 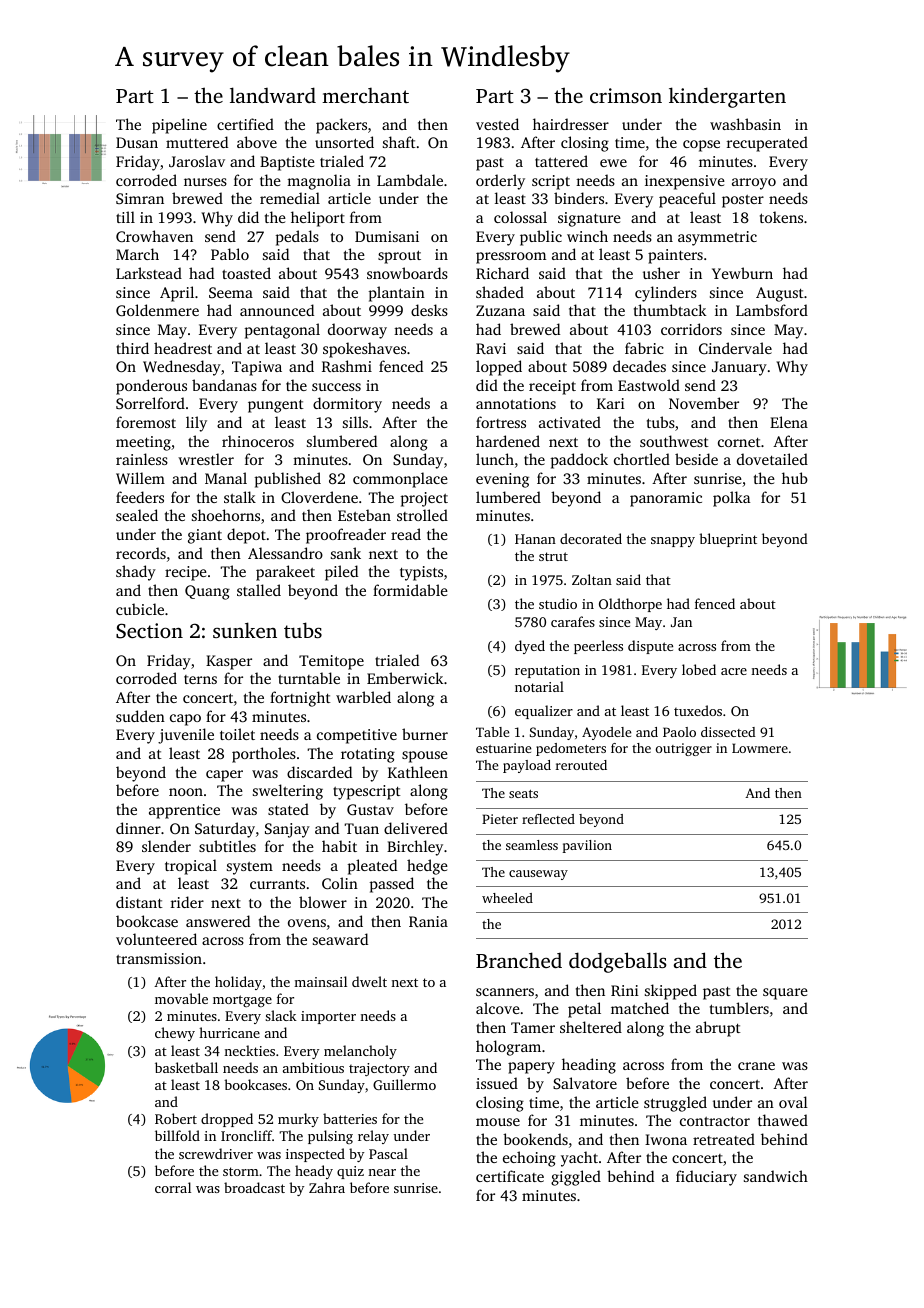 I want to click on oval, so click(x=793, y=1102).
